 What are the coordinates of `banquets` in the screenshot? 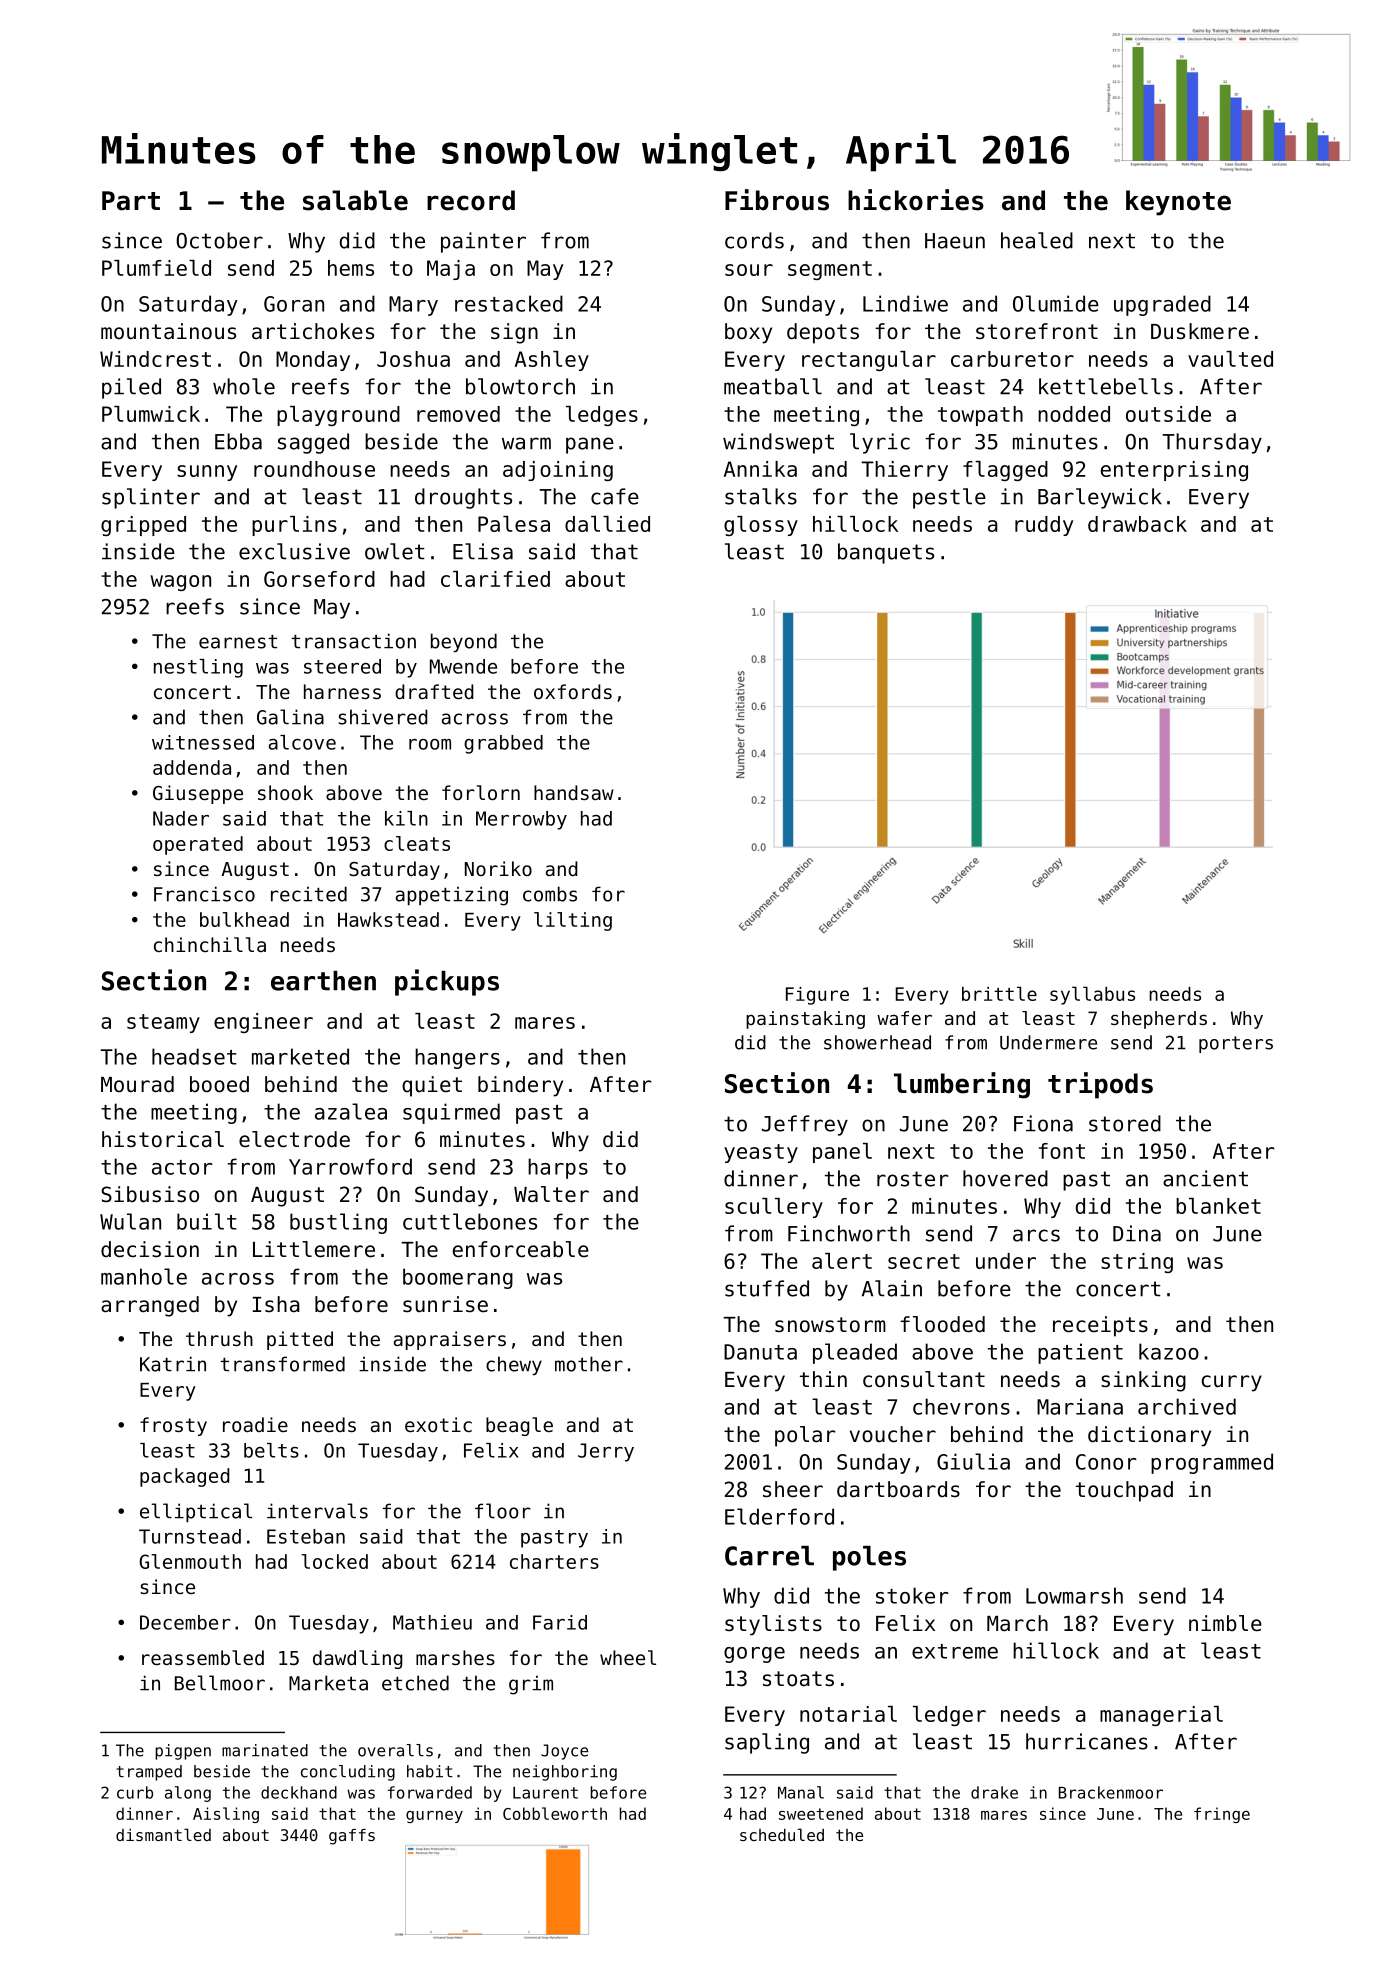 It's located at (886, 553).
